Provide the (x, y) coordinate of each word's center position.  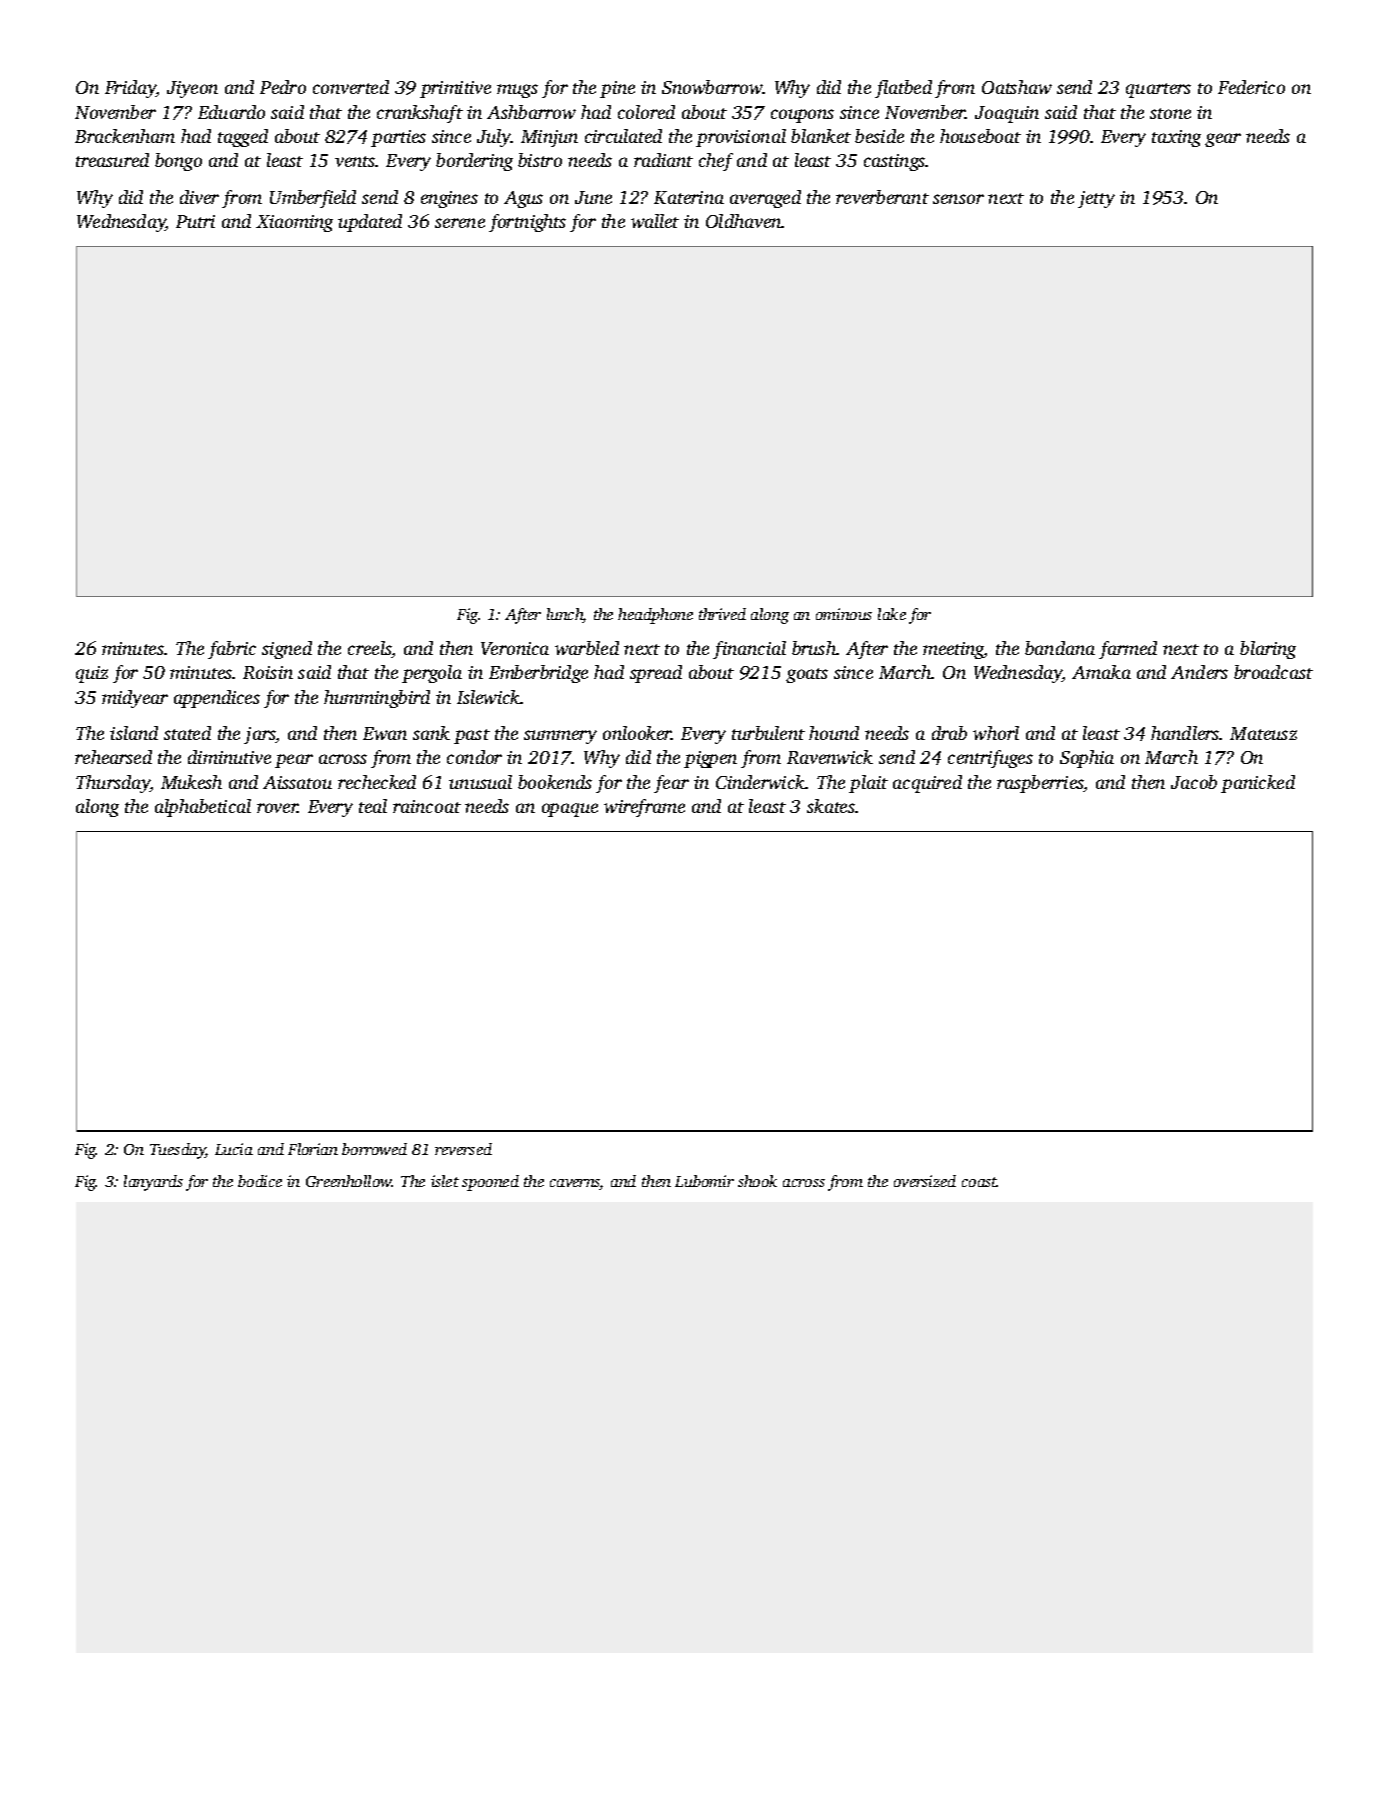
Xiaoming (294, 223)
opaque (570, 810)
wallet (655, 221)
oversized (925, 1181)
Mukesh (191, 782)
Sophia (1087, 759)
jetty (1096, 199)
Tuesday (178, 1151)
